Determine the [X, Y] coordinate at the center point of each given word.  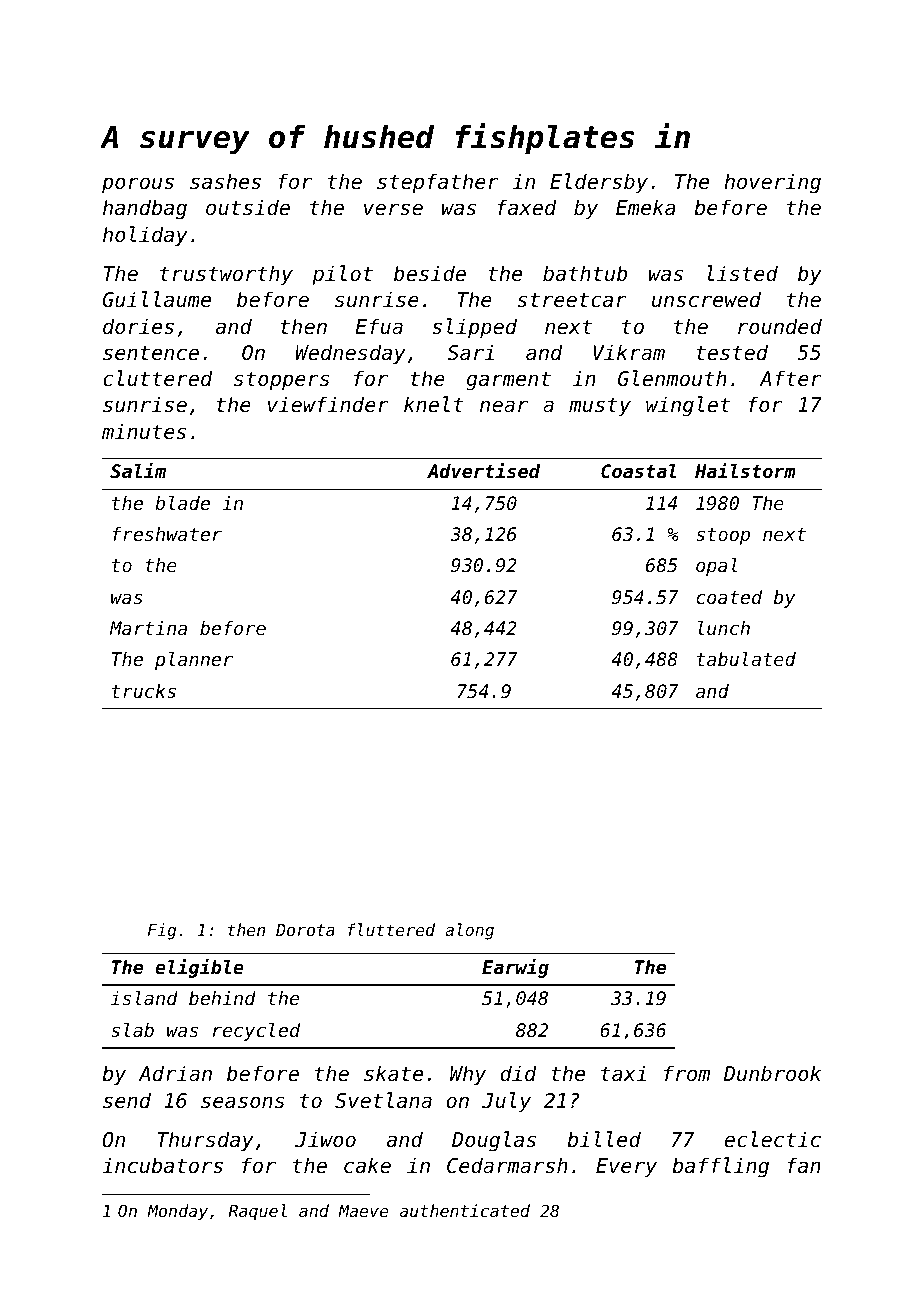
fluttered [391, 929]
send [127, 1100]
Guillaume [157, 299]
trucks [144, 691]
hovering [772, 183]
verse [393, 209]
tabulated [746, 659]
